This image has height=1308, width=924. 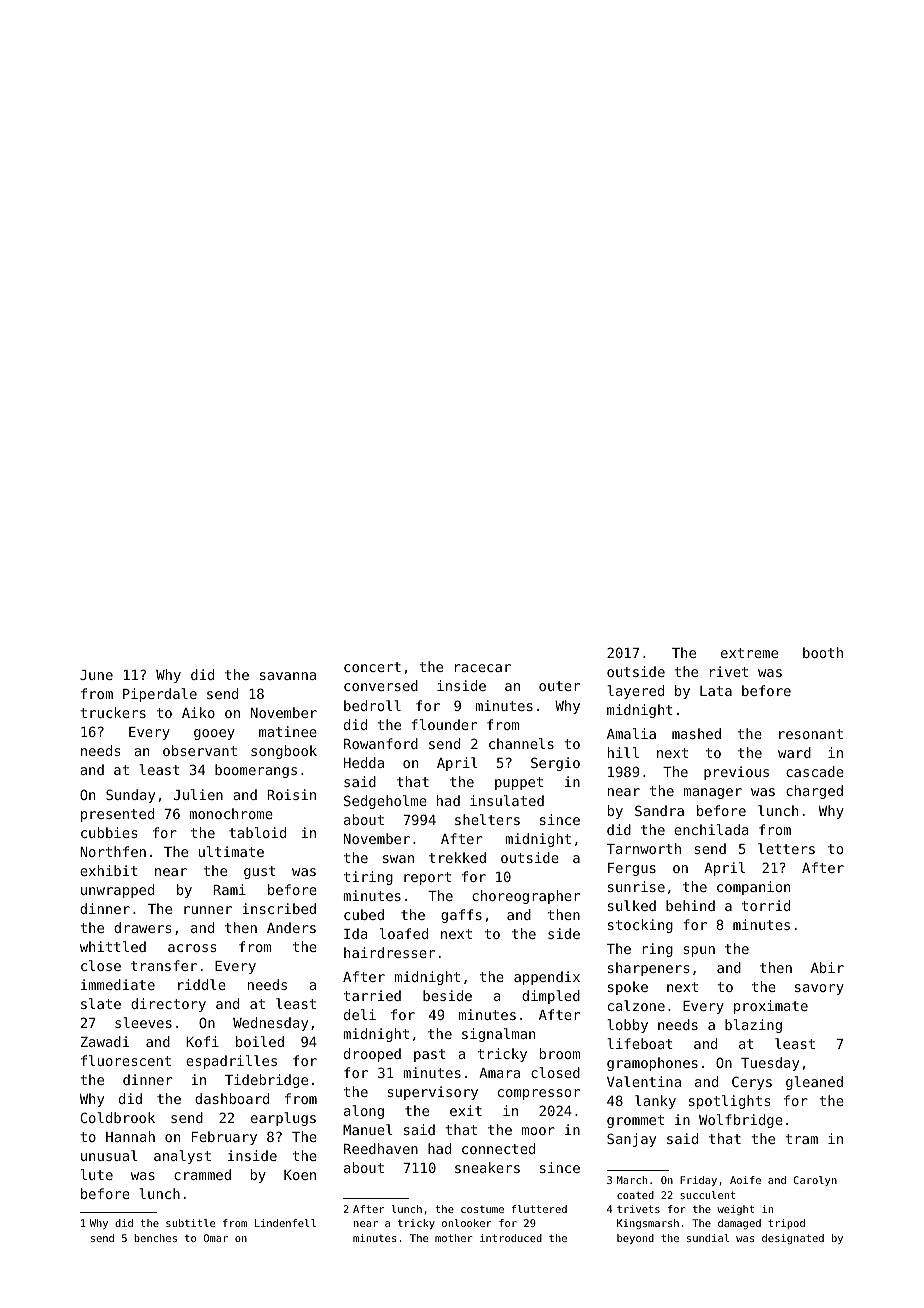 I want to click on deli, so click(x=360, y=1014).
